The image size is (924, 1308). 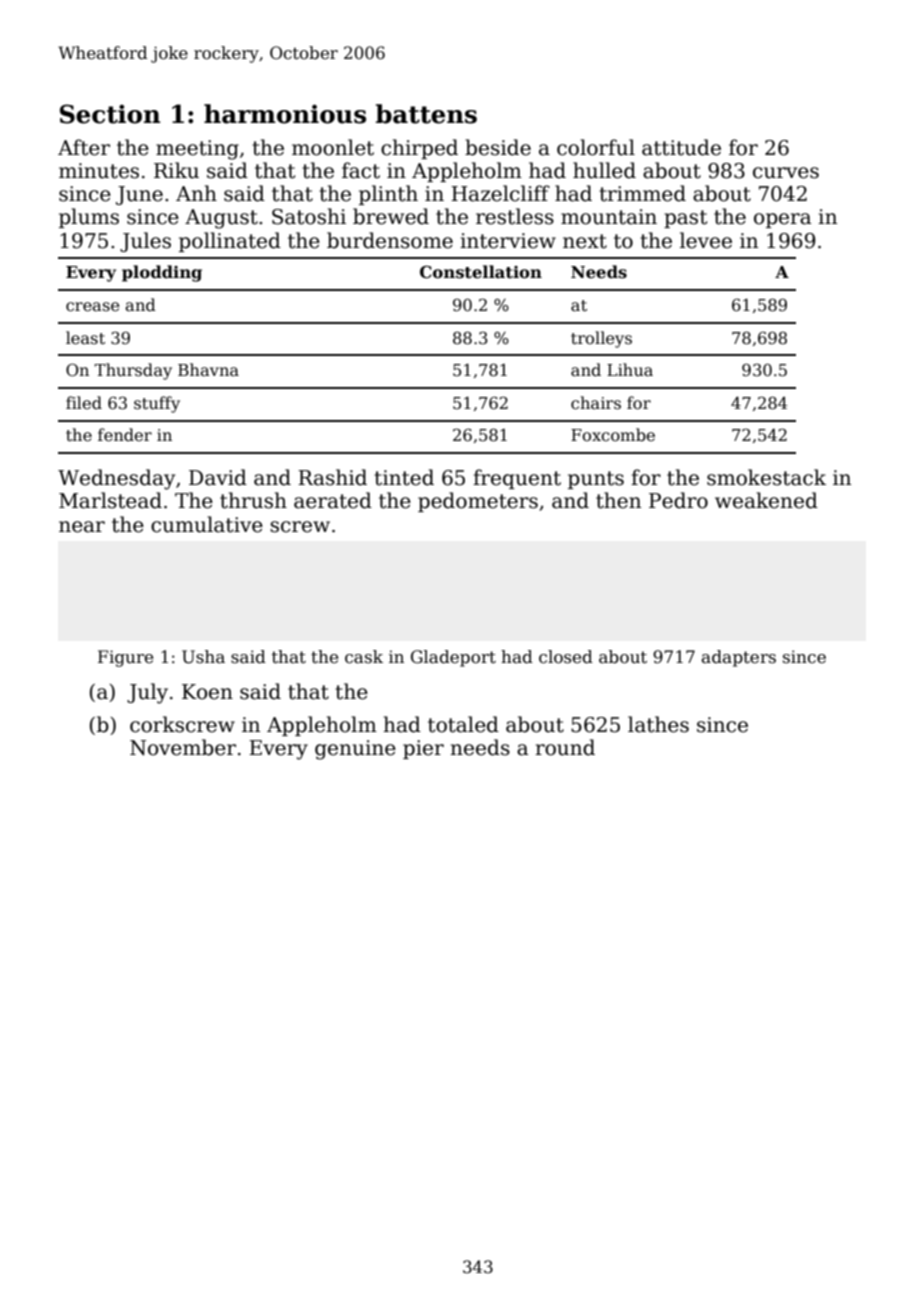 I want to click on filed, so click(x=84, y=402).
